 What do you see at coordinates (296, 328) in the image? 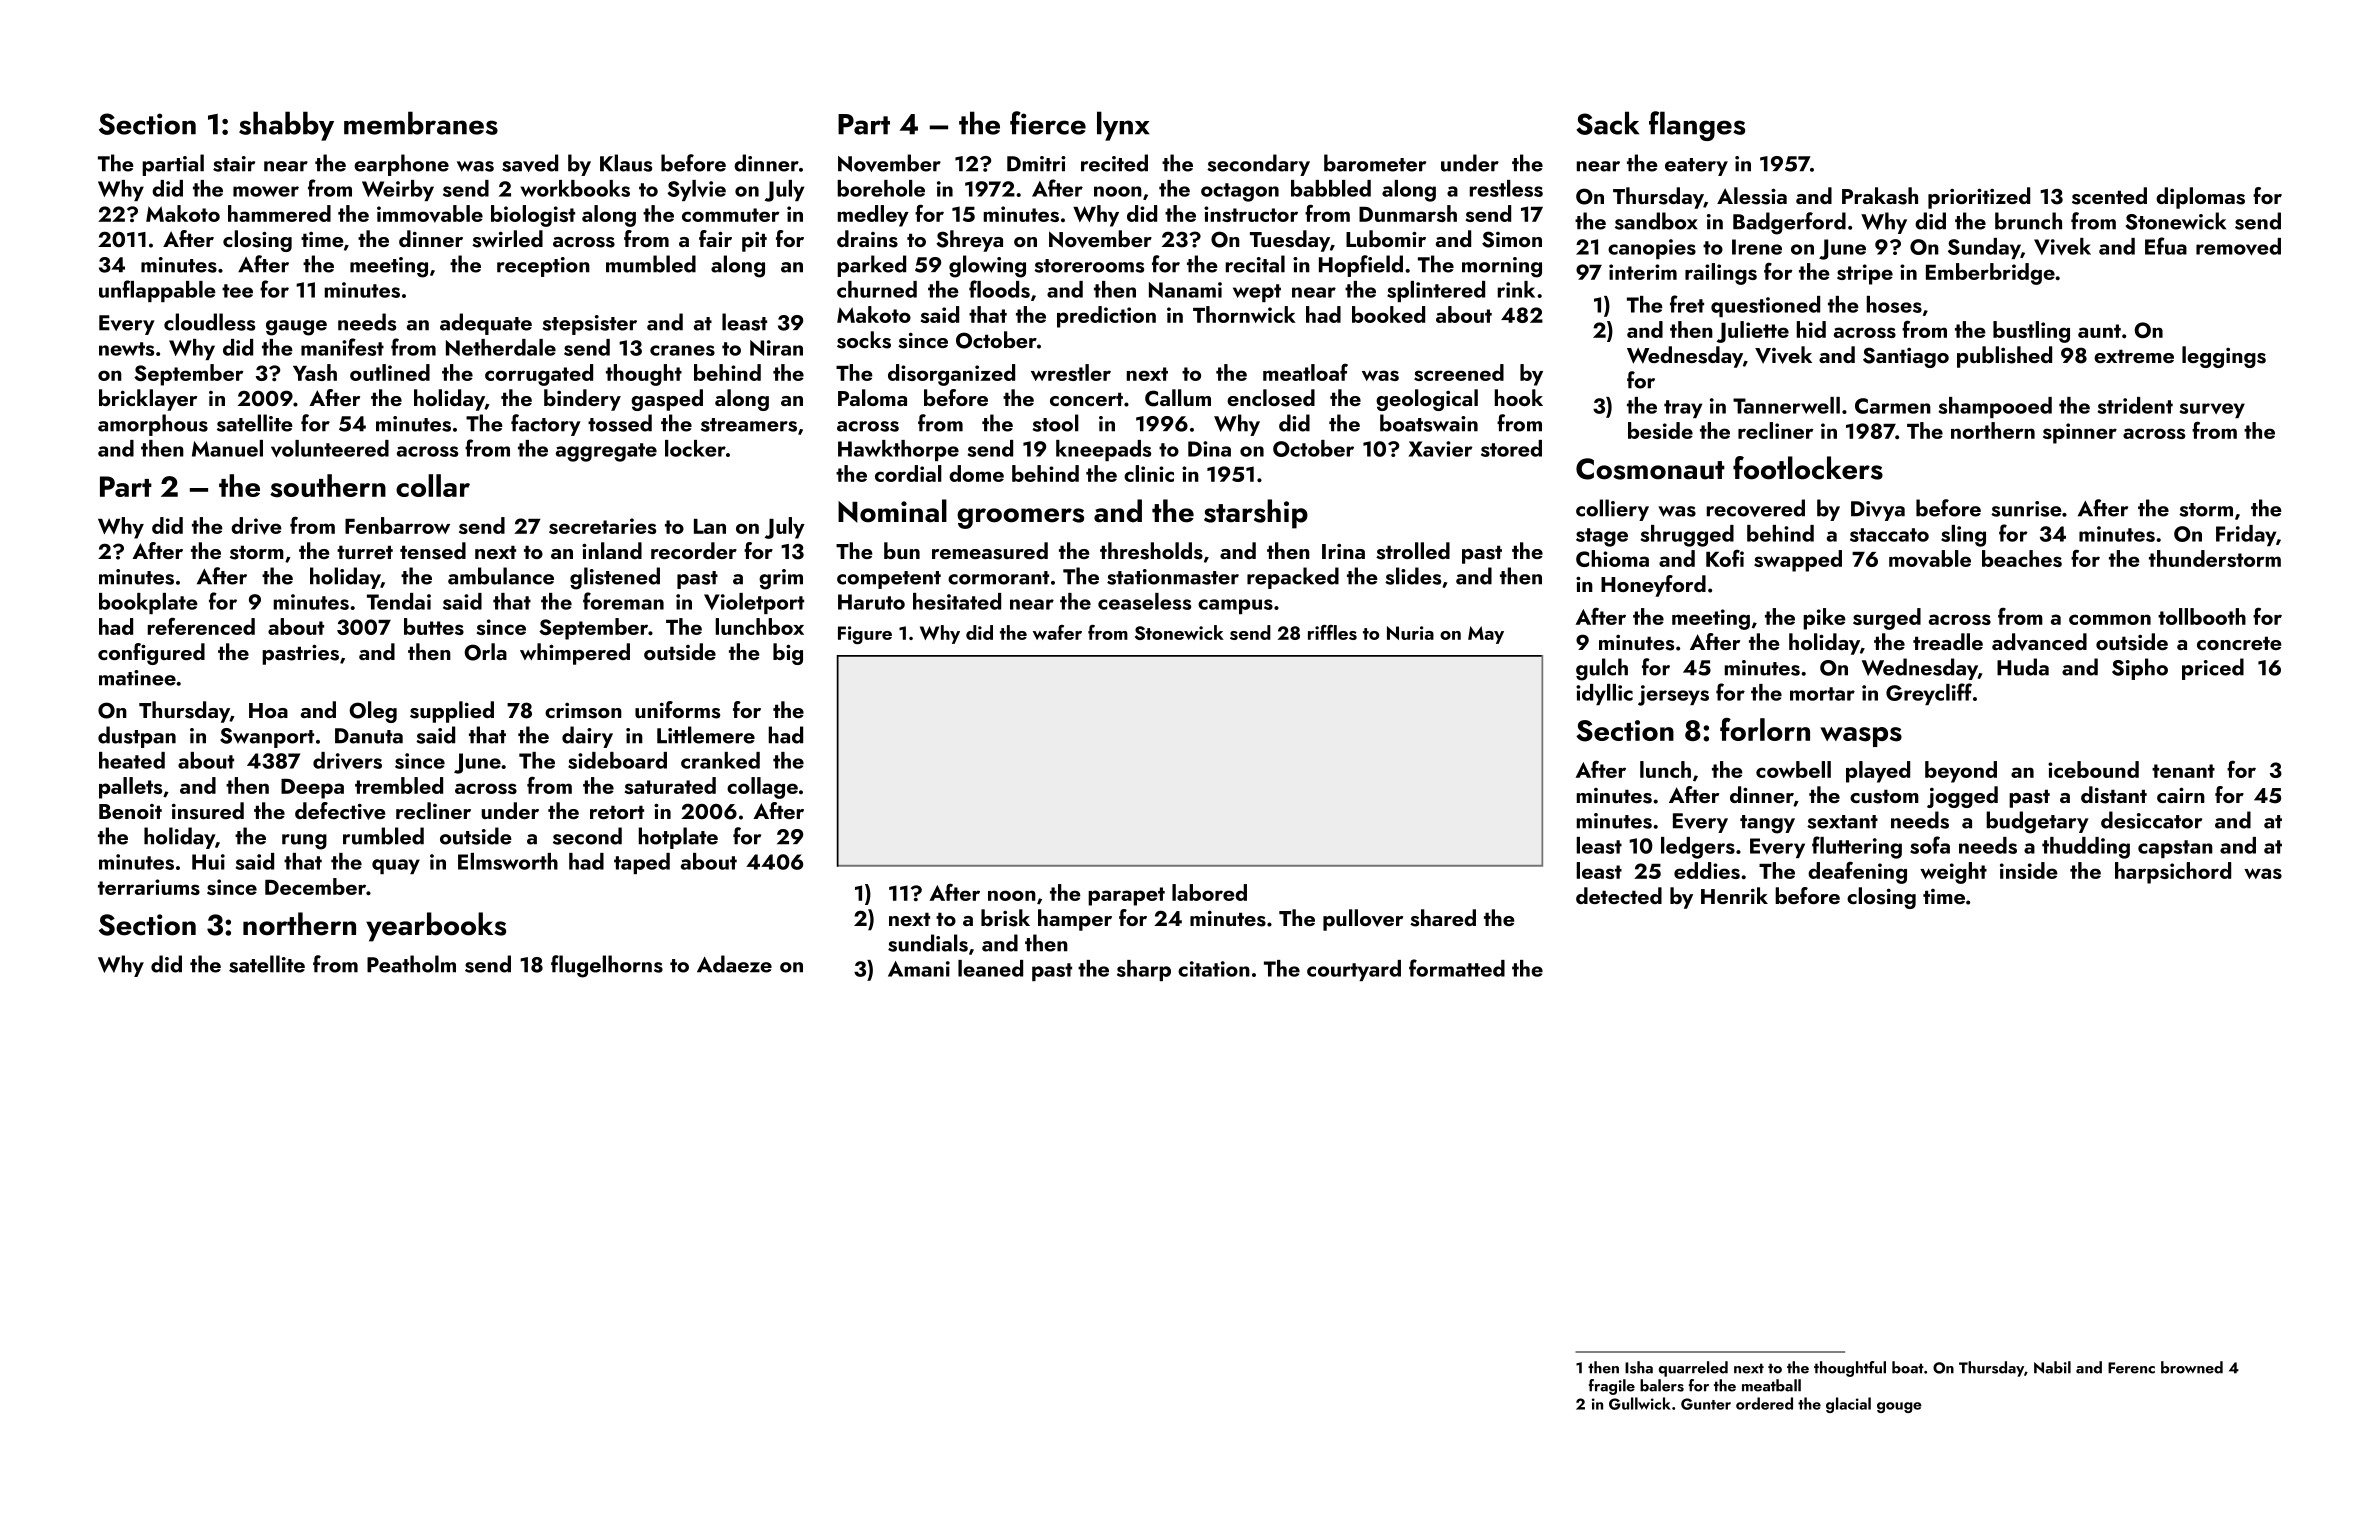
I see `gauge` at bounding box center [296, 328].
